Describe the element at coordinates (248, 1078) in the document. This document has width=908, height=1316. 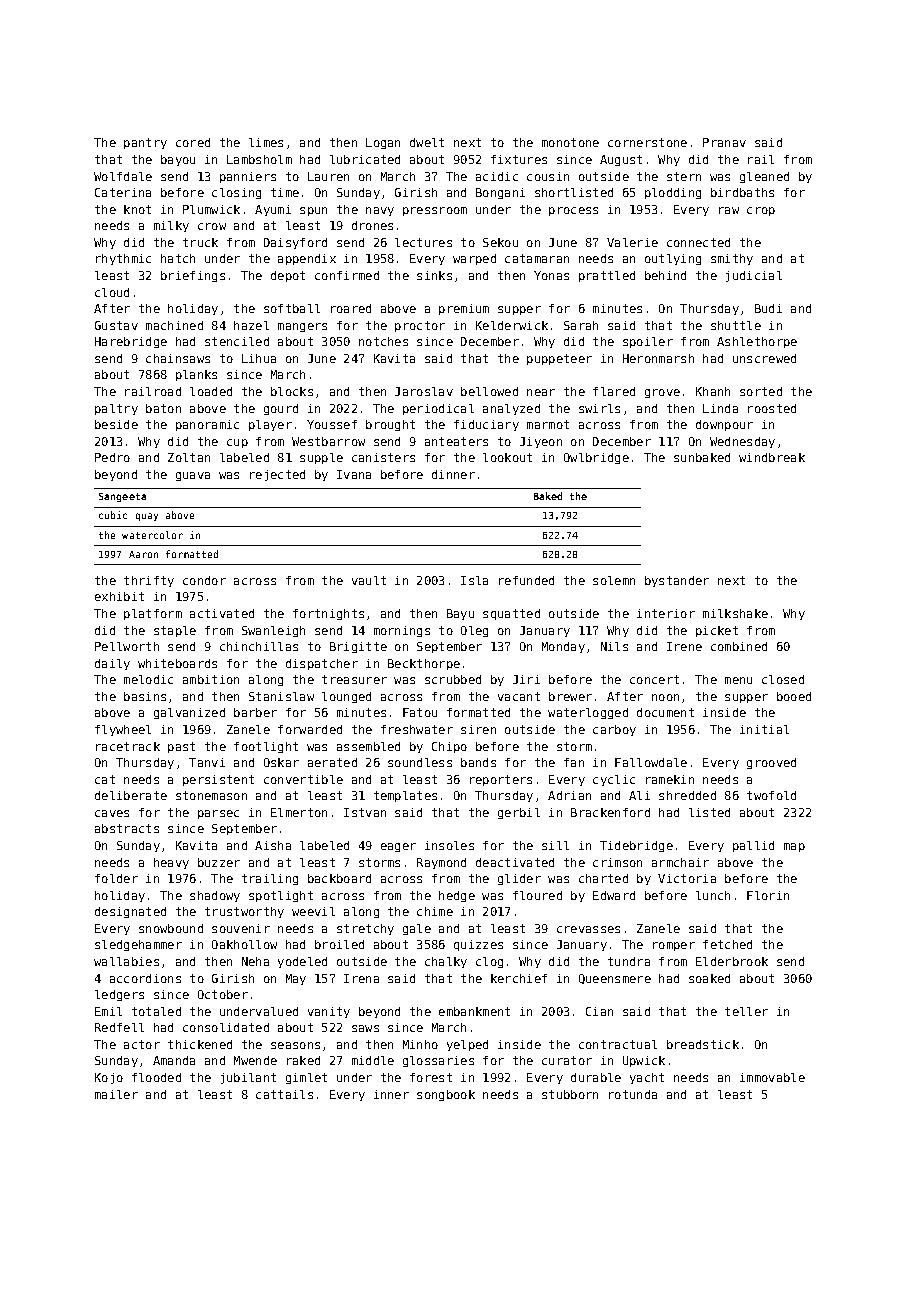
I see `jubilant` at that location.
